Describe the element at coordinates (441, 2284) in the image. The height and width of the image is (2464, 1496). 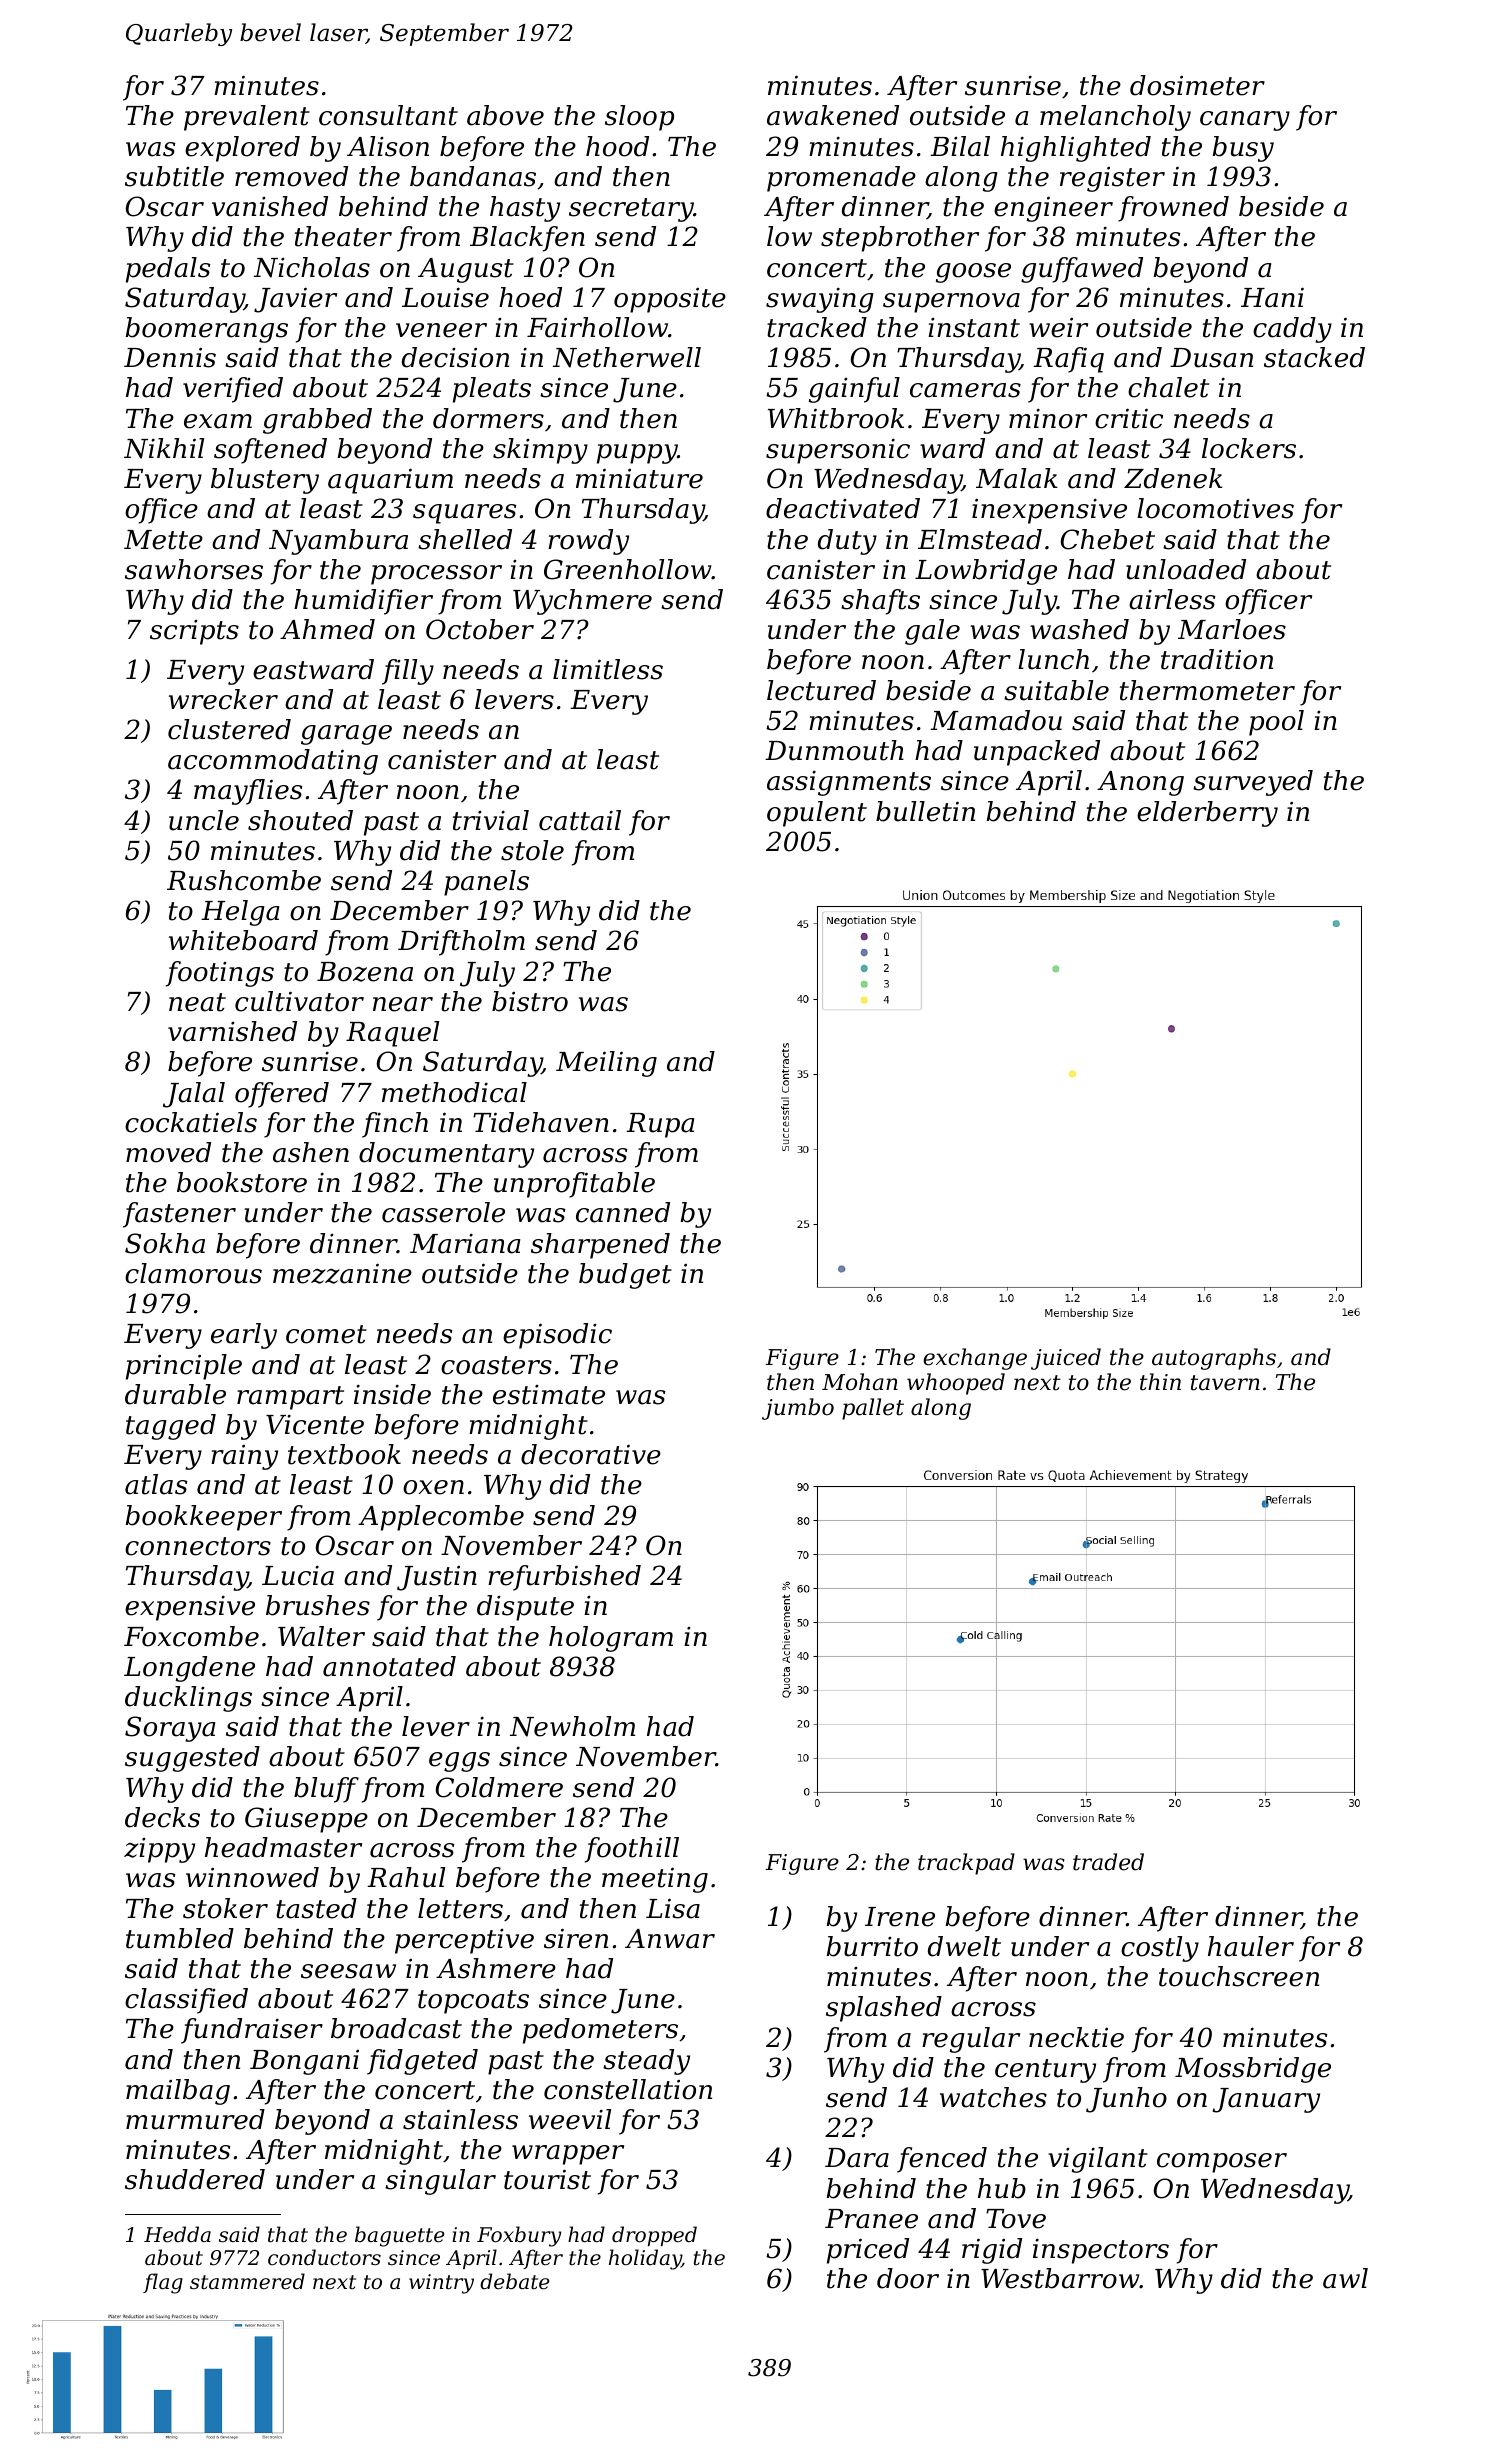
I see `wintry` at that location.
